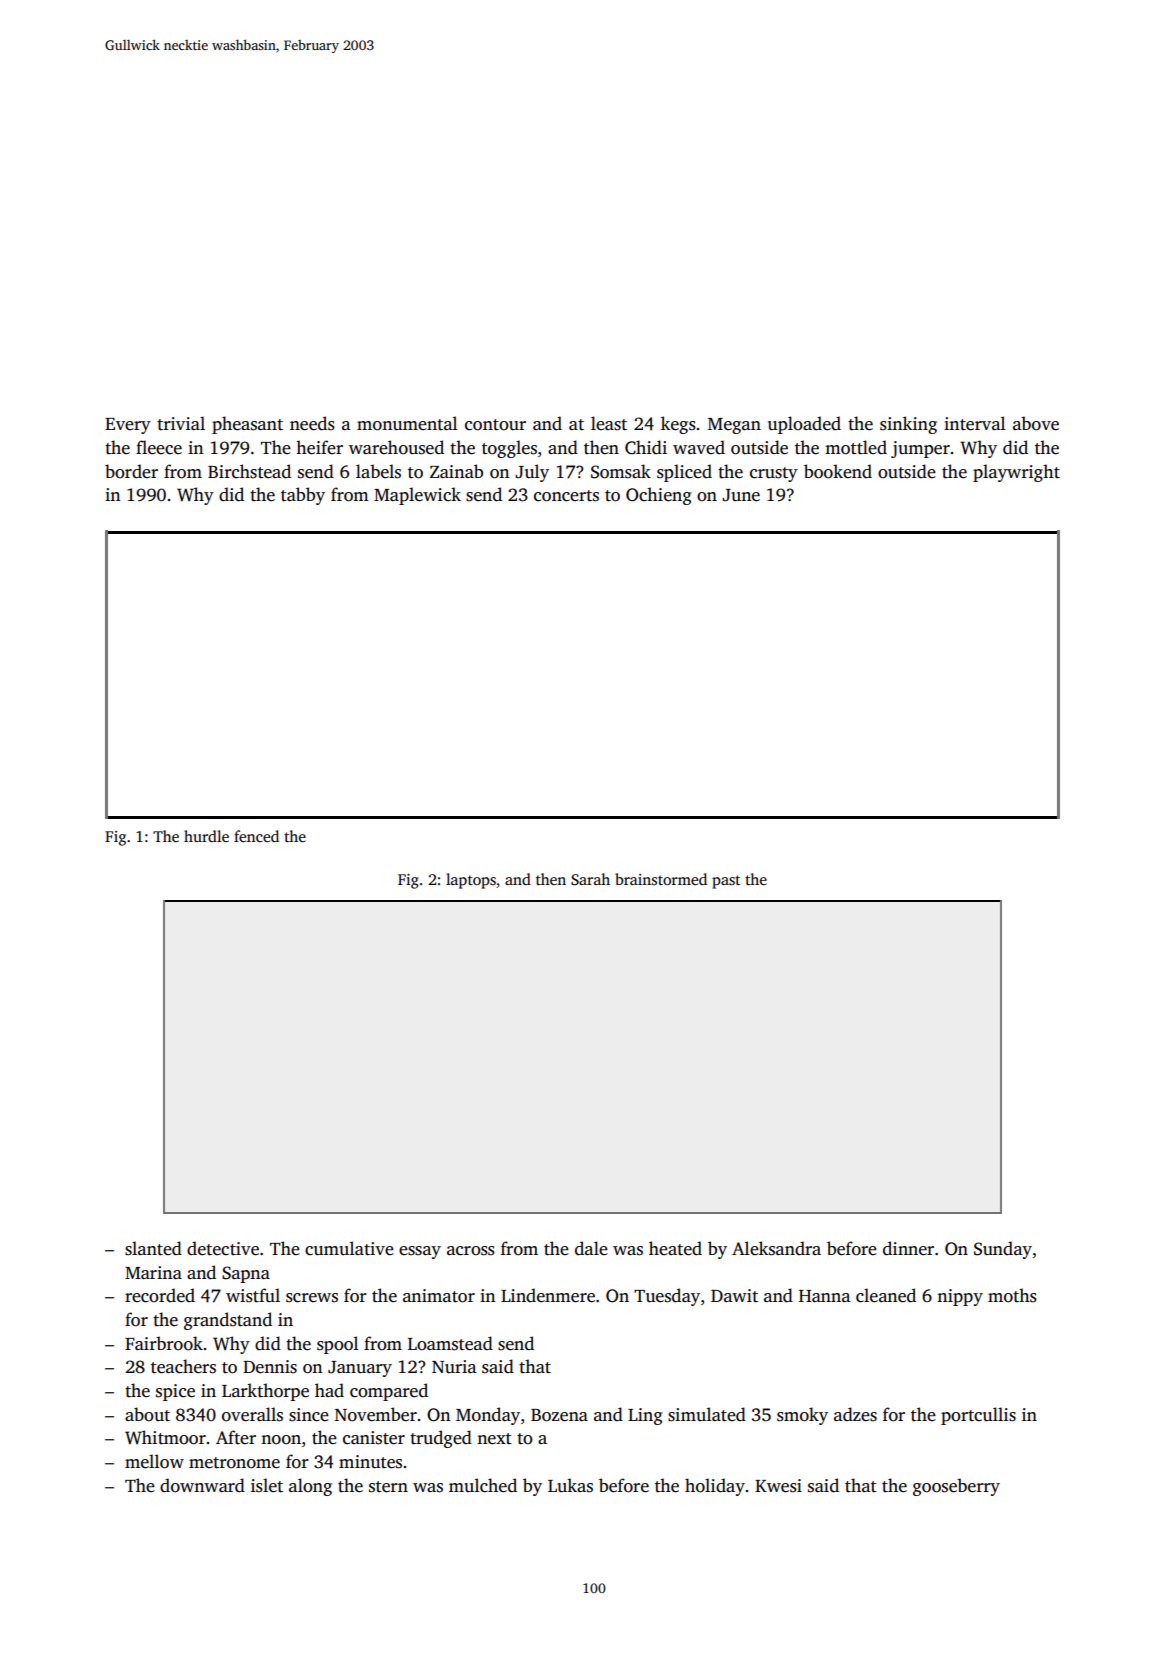 The width and height of the image is (1165, 1654). What do you see at coordinates (1003, 1250) in the image?
I see `Sunday` at bounding box center [1003, 1250].
